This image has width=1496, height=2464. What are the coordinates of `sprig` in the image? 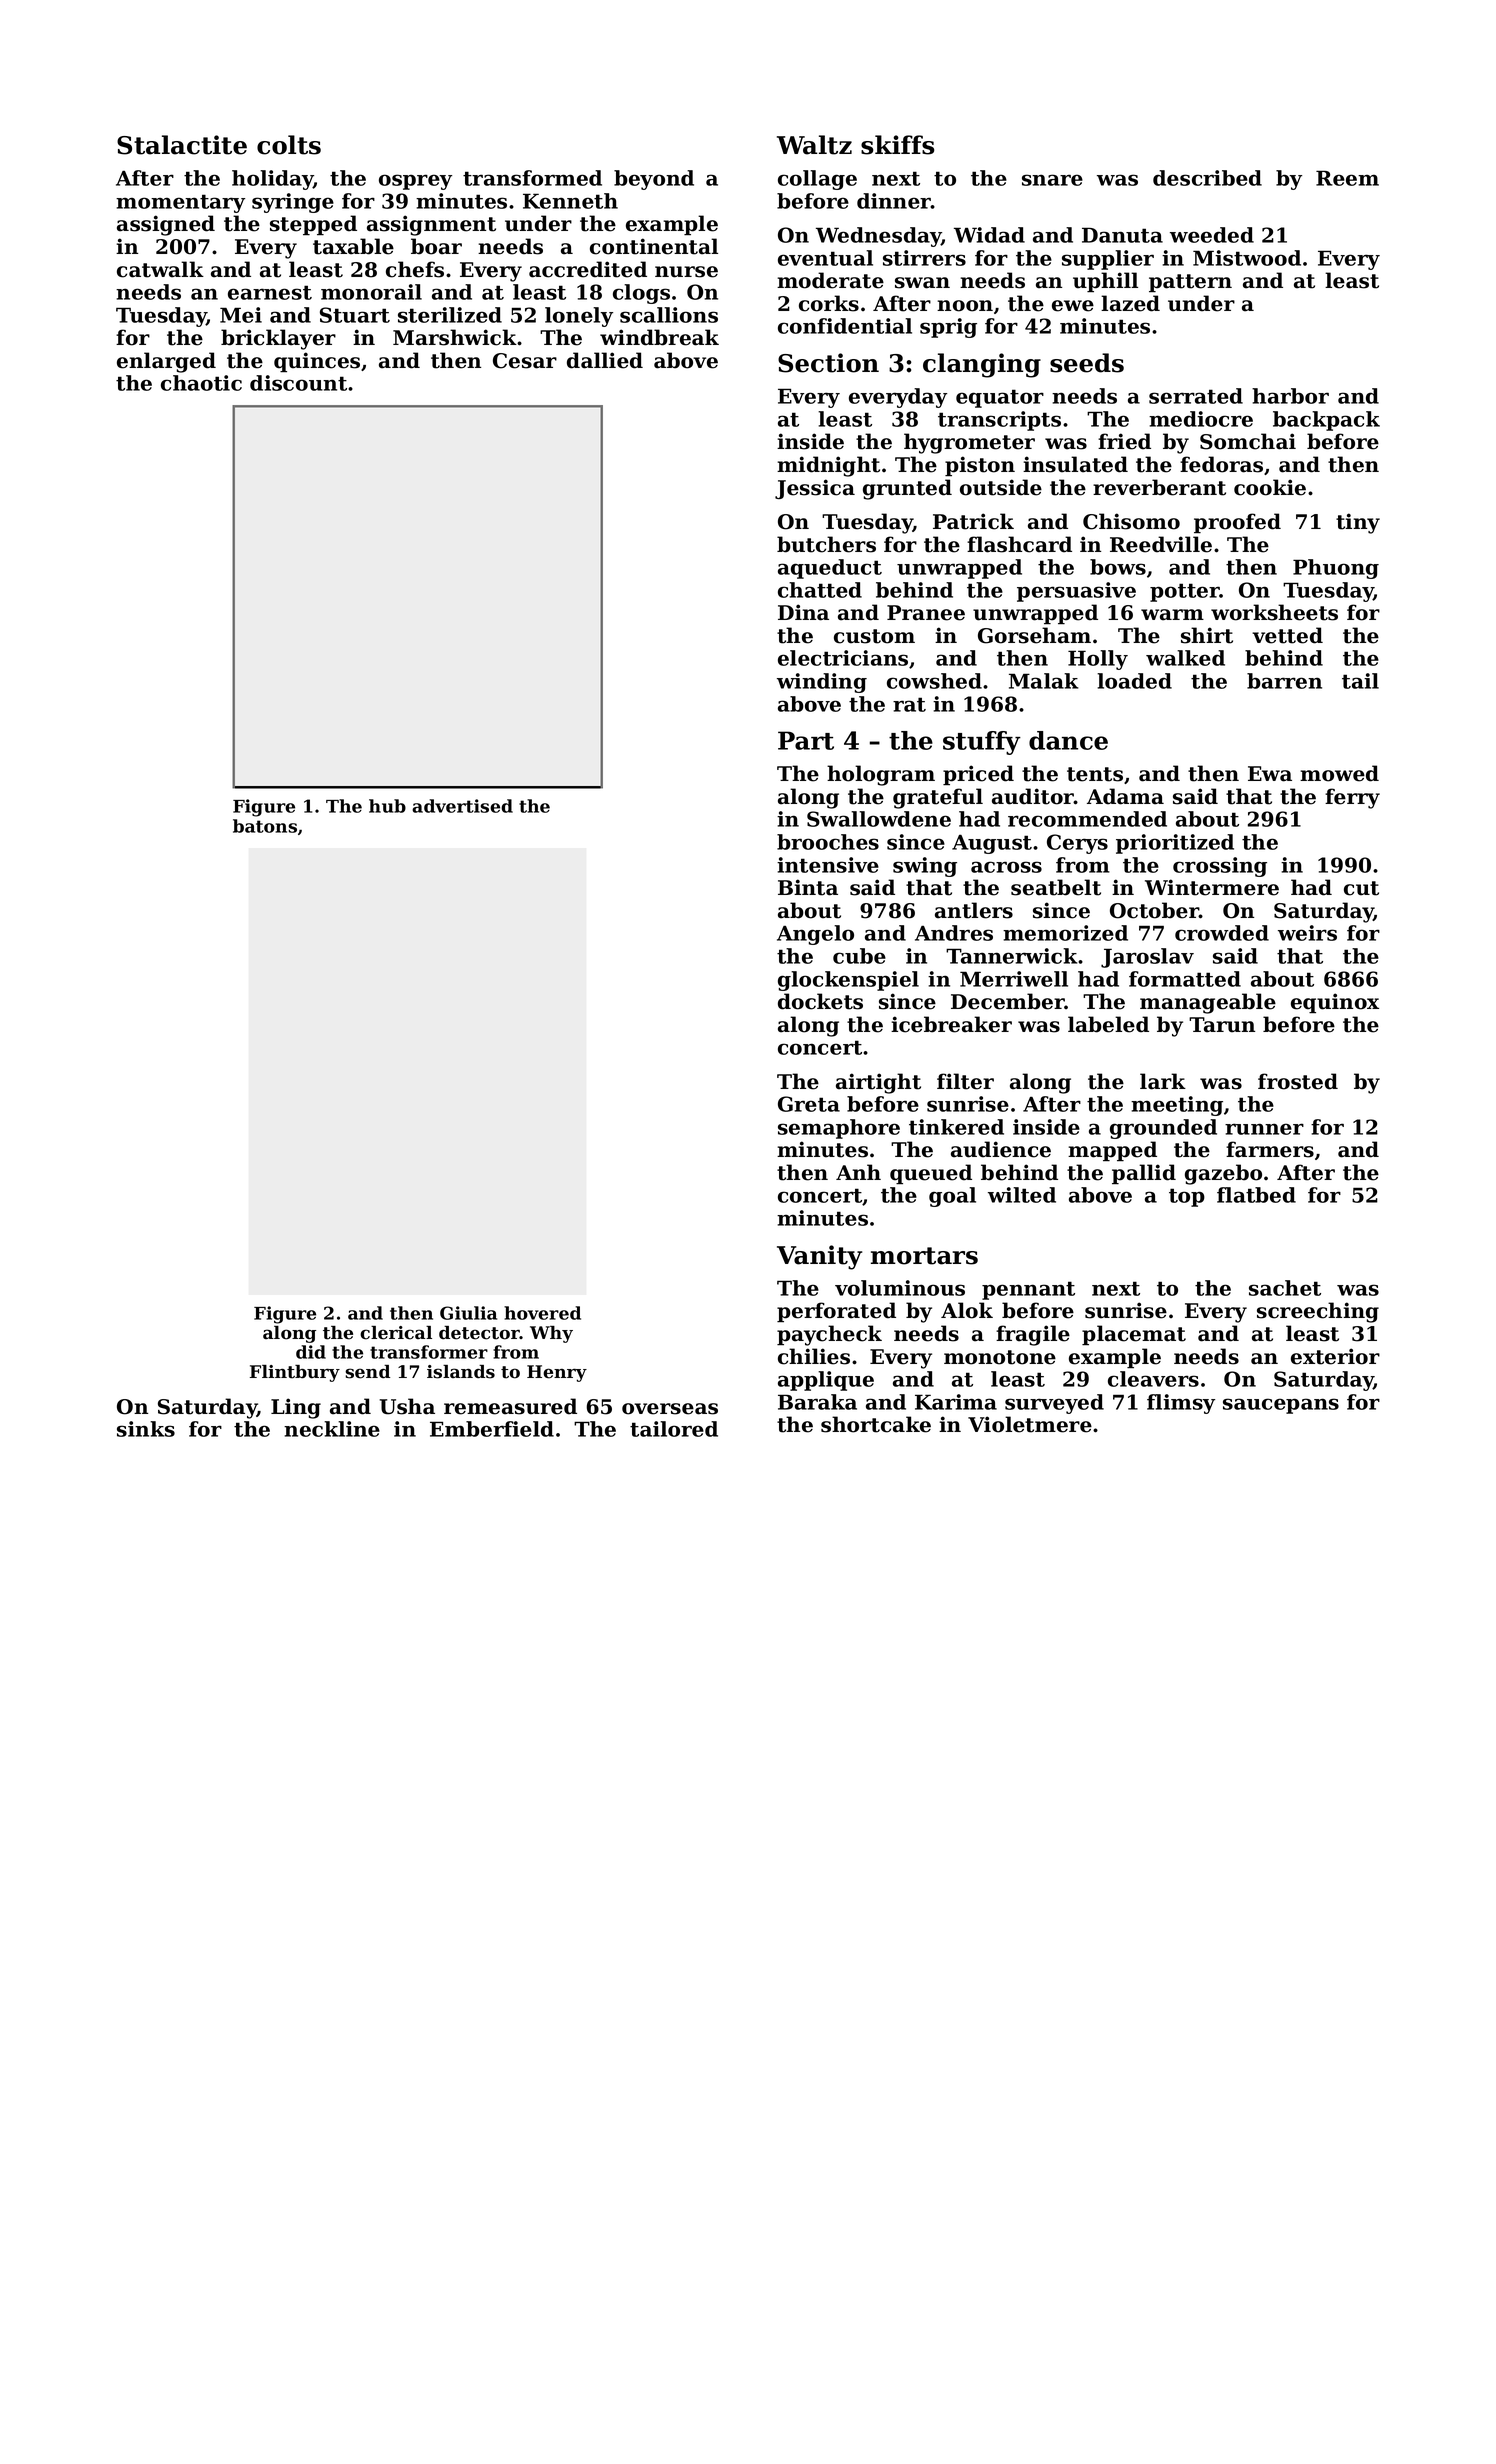 It's located at (948, 328).
